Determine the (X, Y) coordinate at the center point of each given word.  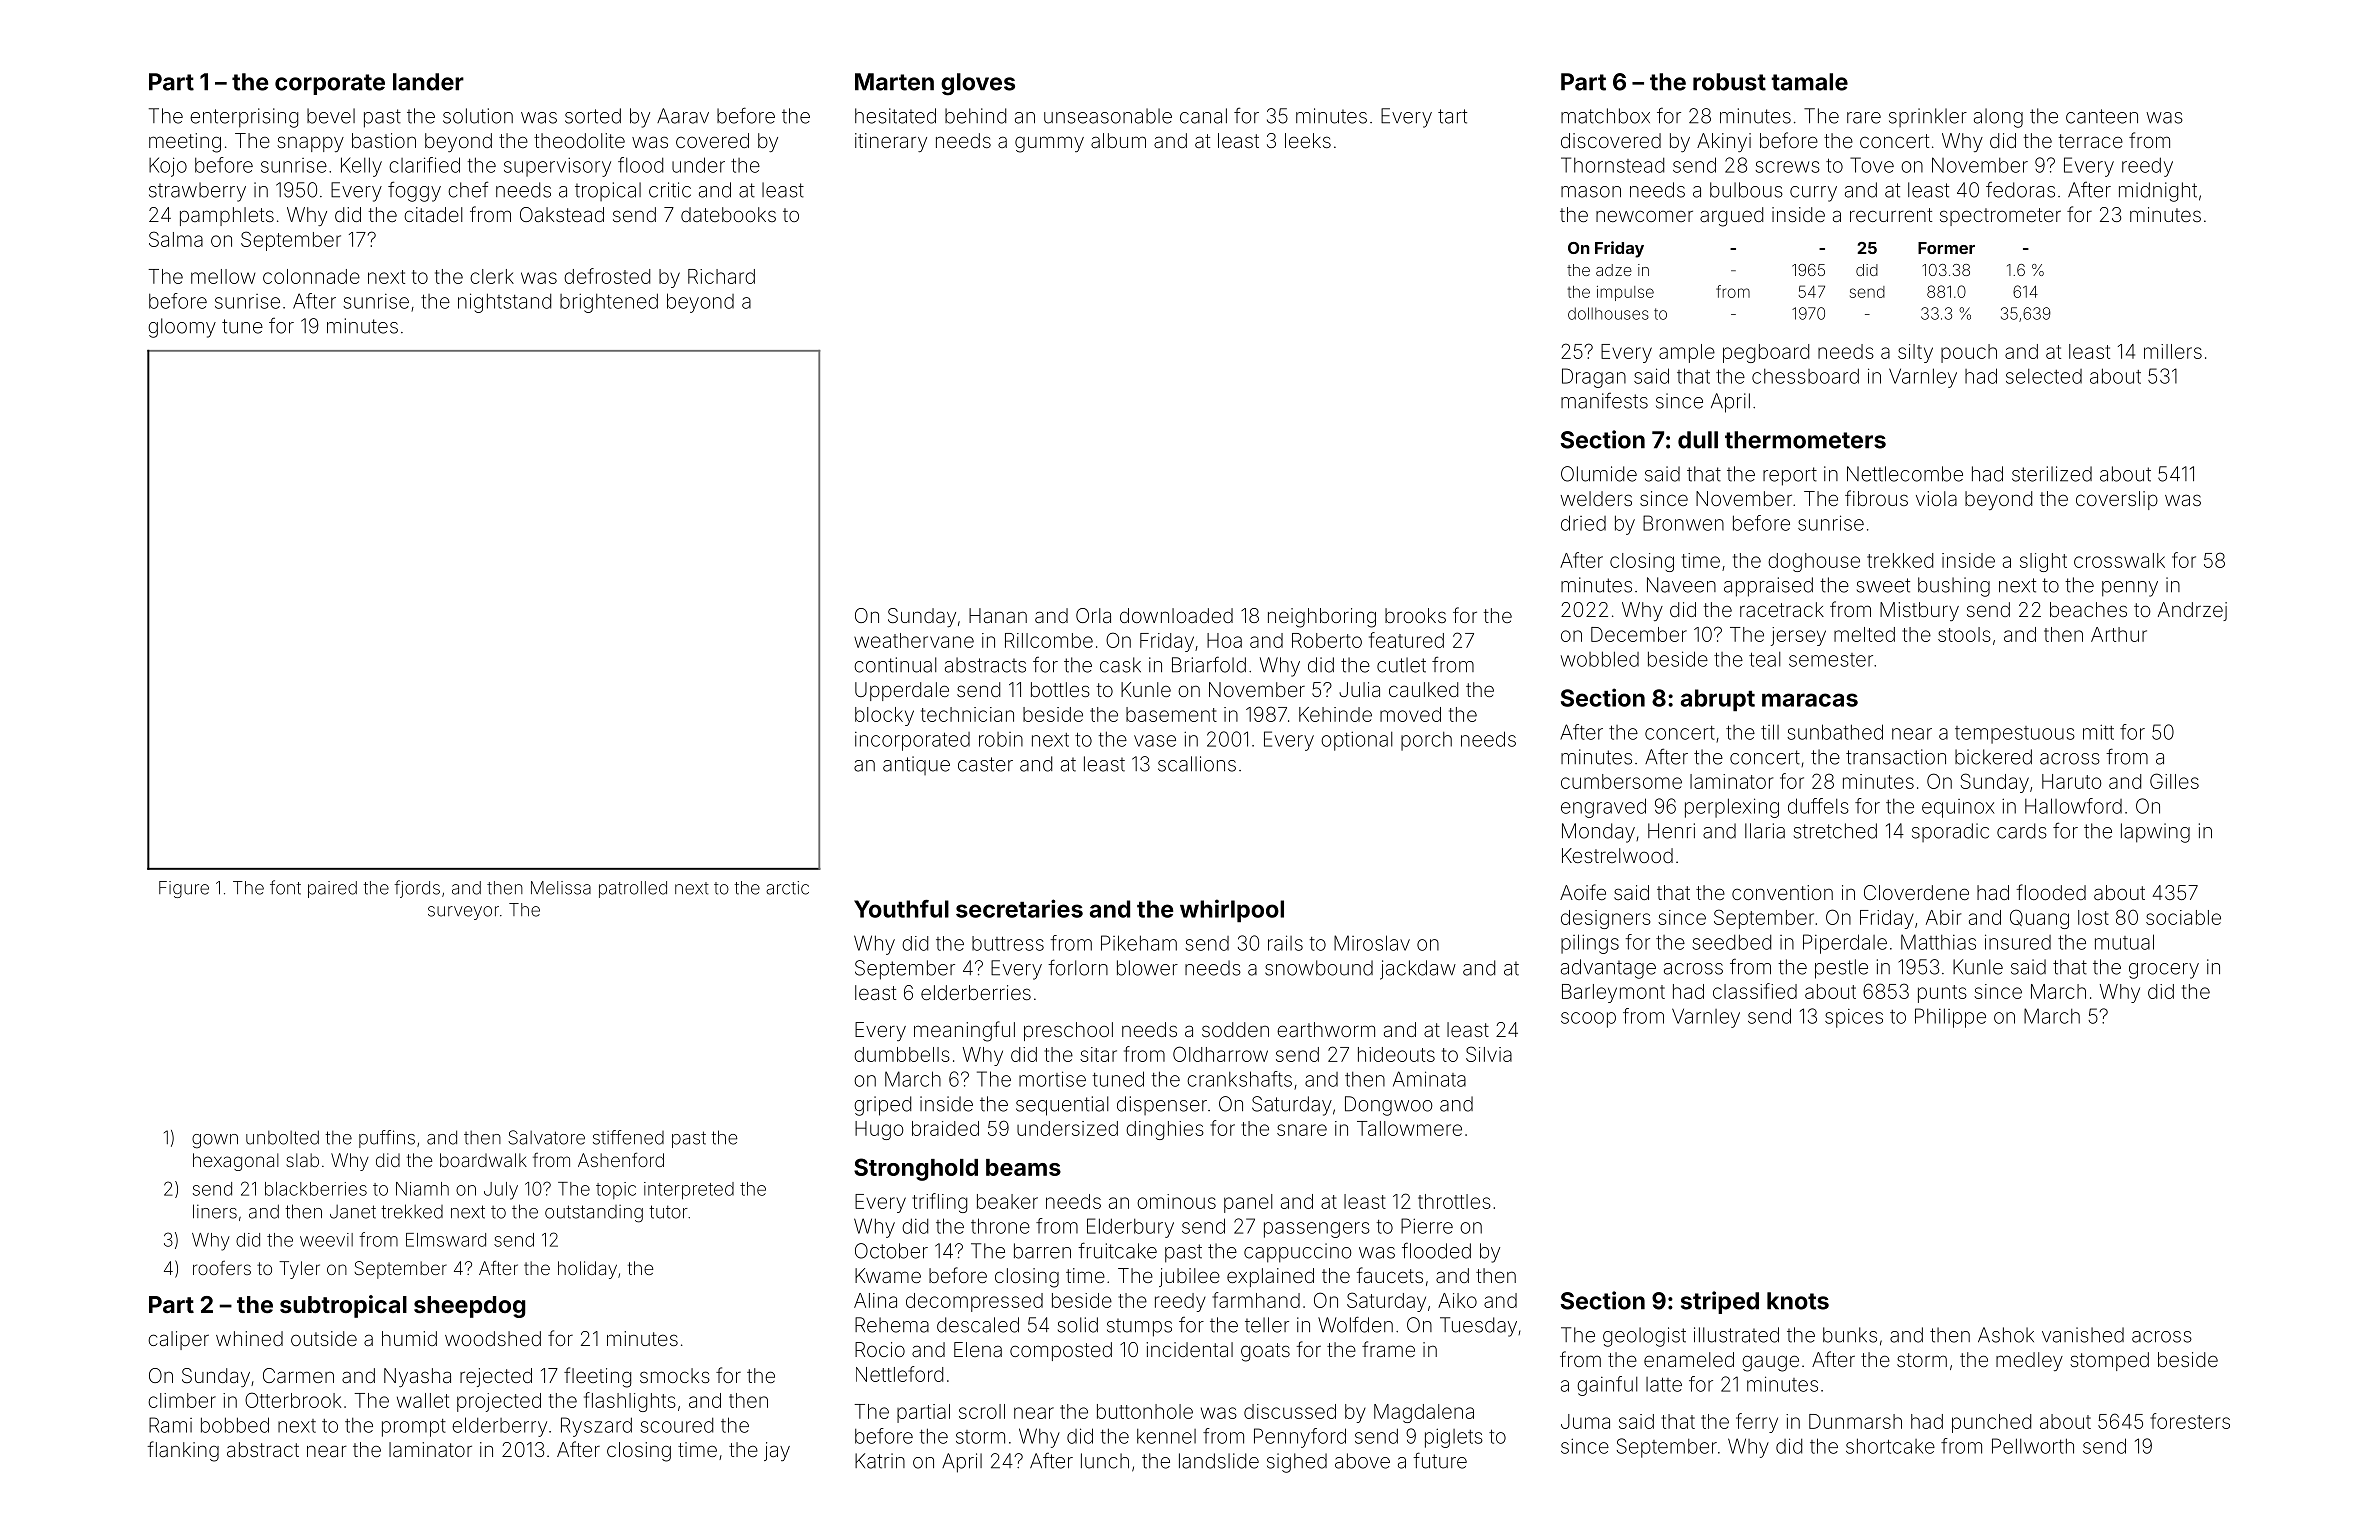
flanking (183, 1451)
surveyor (463, 913)
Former (1946, 248)
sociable (2183, 917)
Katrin (880, 1461)
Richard (721, 276)
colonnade (311, 276)
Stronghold (916, 1169)
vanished (2083, 1335)
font (285, 887)
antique (916, 765)
